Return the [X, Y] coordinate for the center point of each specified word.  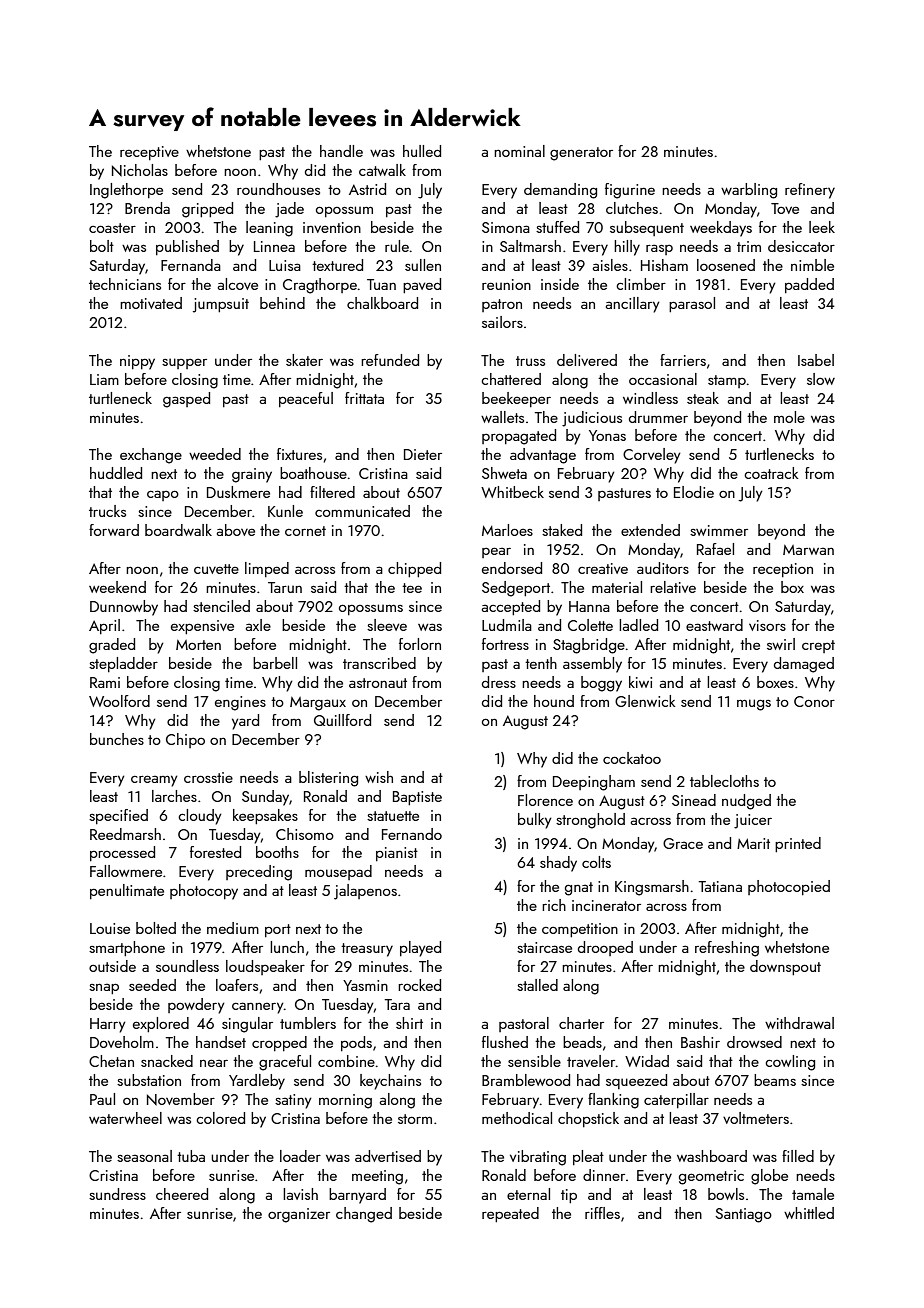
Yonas [607, 435]
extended [650, 530]
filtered [332, 492]
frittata [364, 398]
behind [282, 303]
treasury [367, 950]
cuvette [216, 569]
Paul [102, 1099]
